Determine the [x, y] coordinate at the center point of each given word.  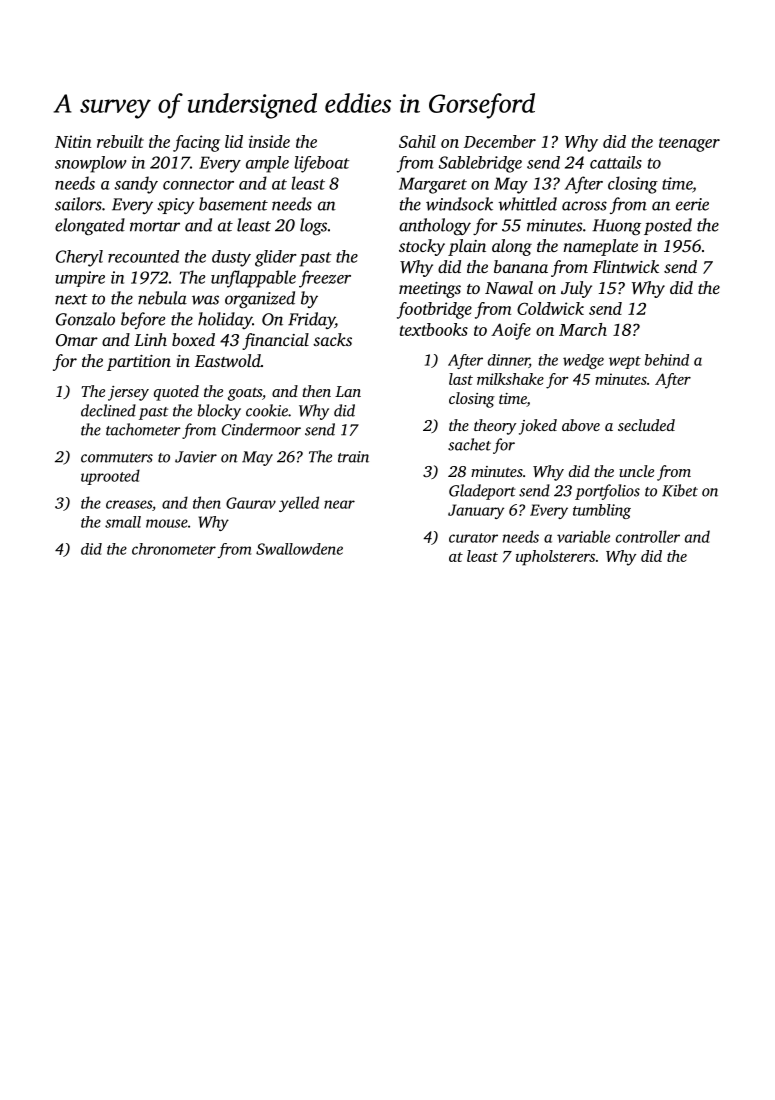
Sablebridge [480, 164]
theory [495, 427]
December [500, 141]
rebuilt [120, 141]
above [581, 425]
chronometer [174, 549]
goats [245, 394]
